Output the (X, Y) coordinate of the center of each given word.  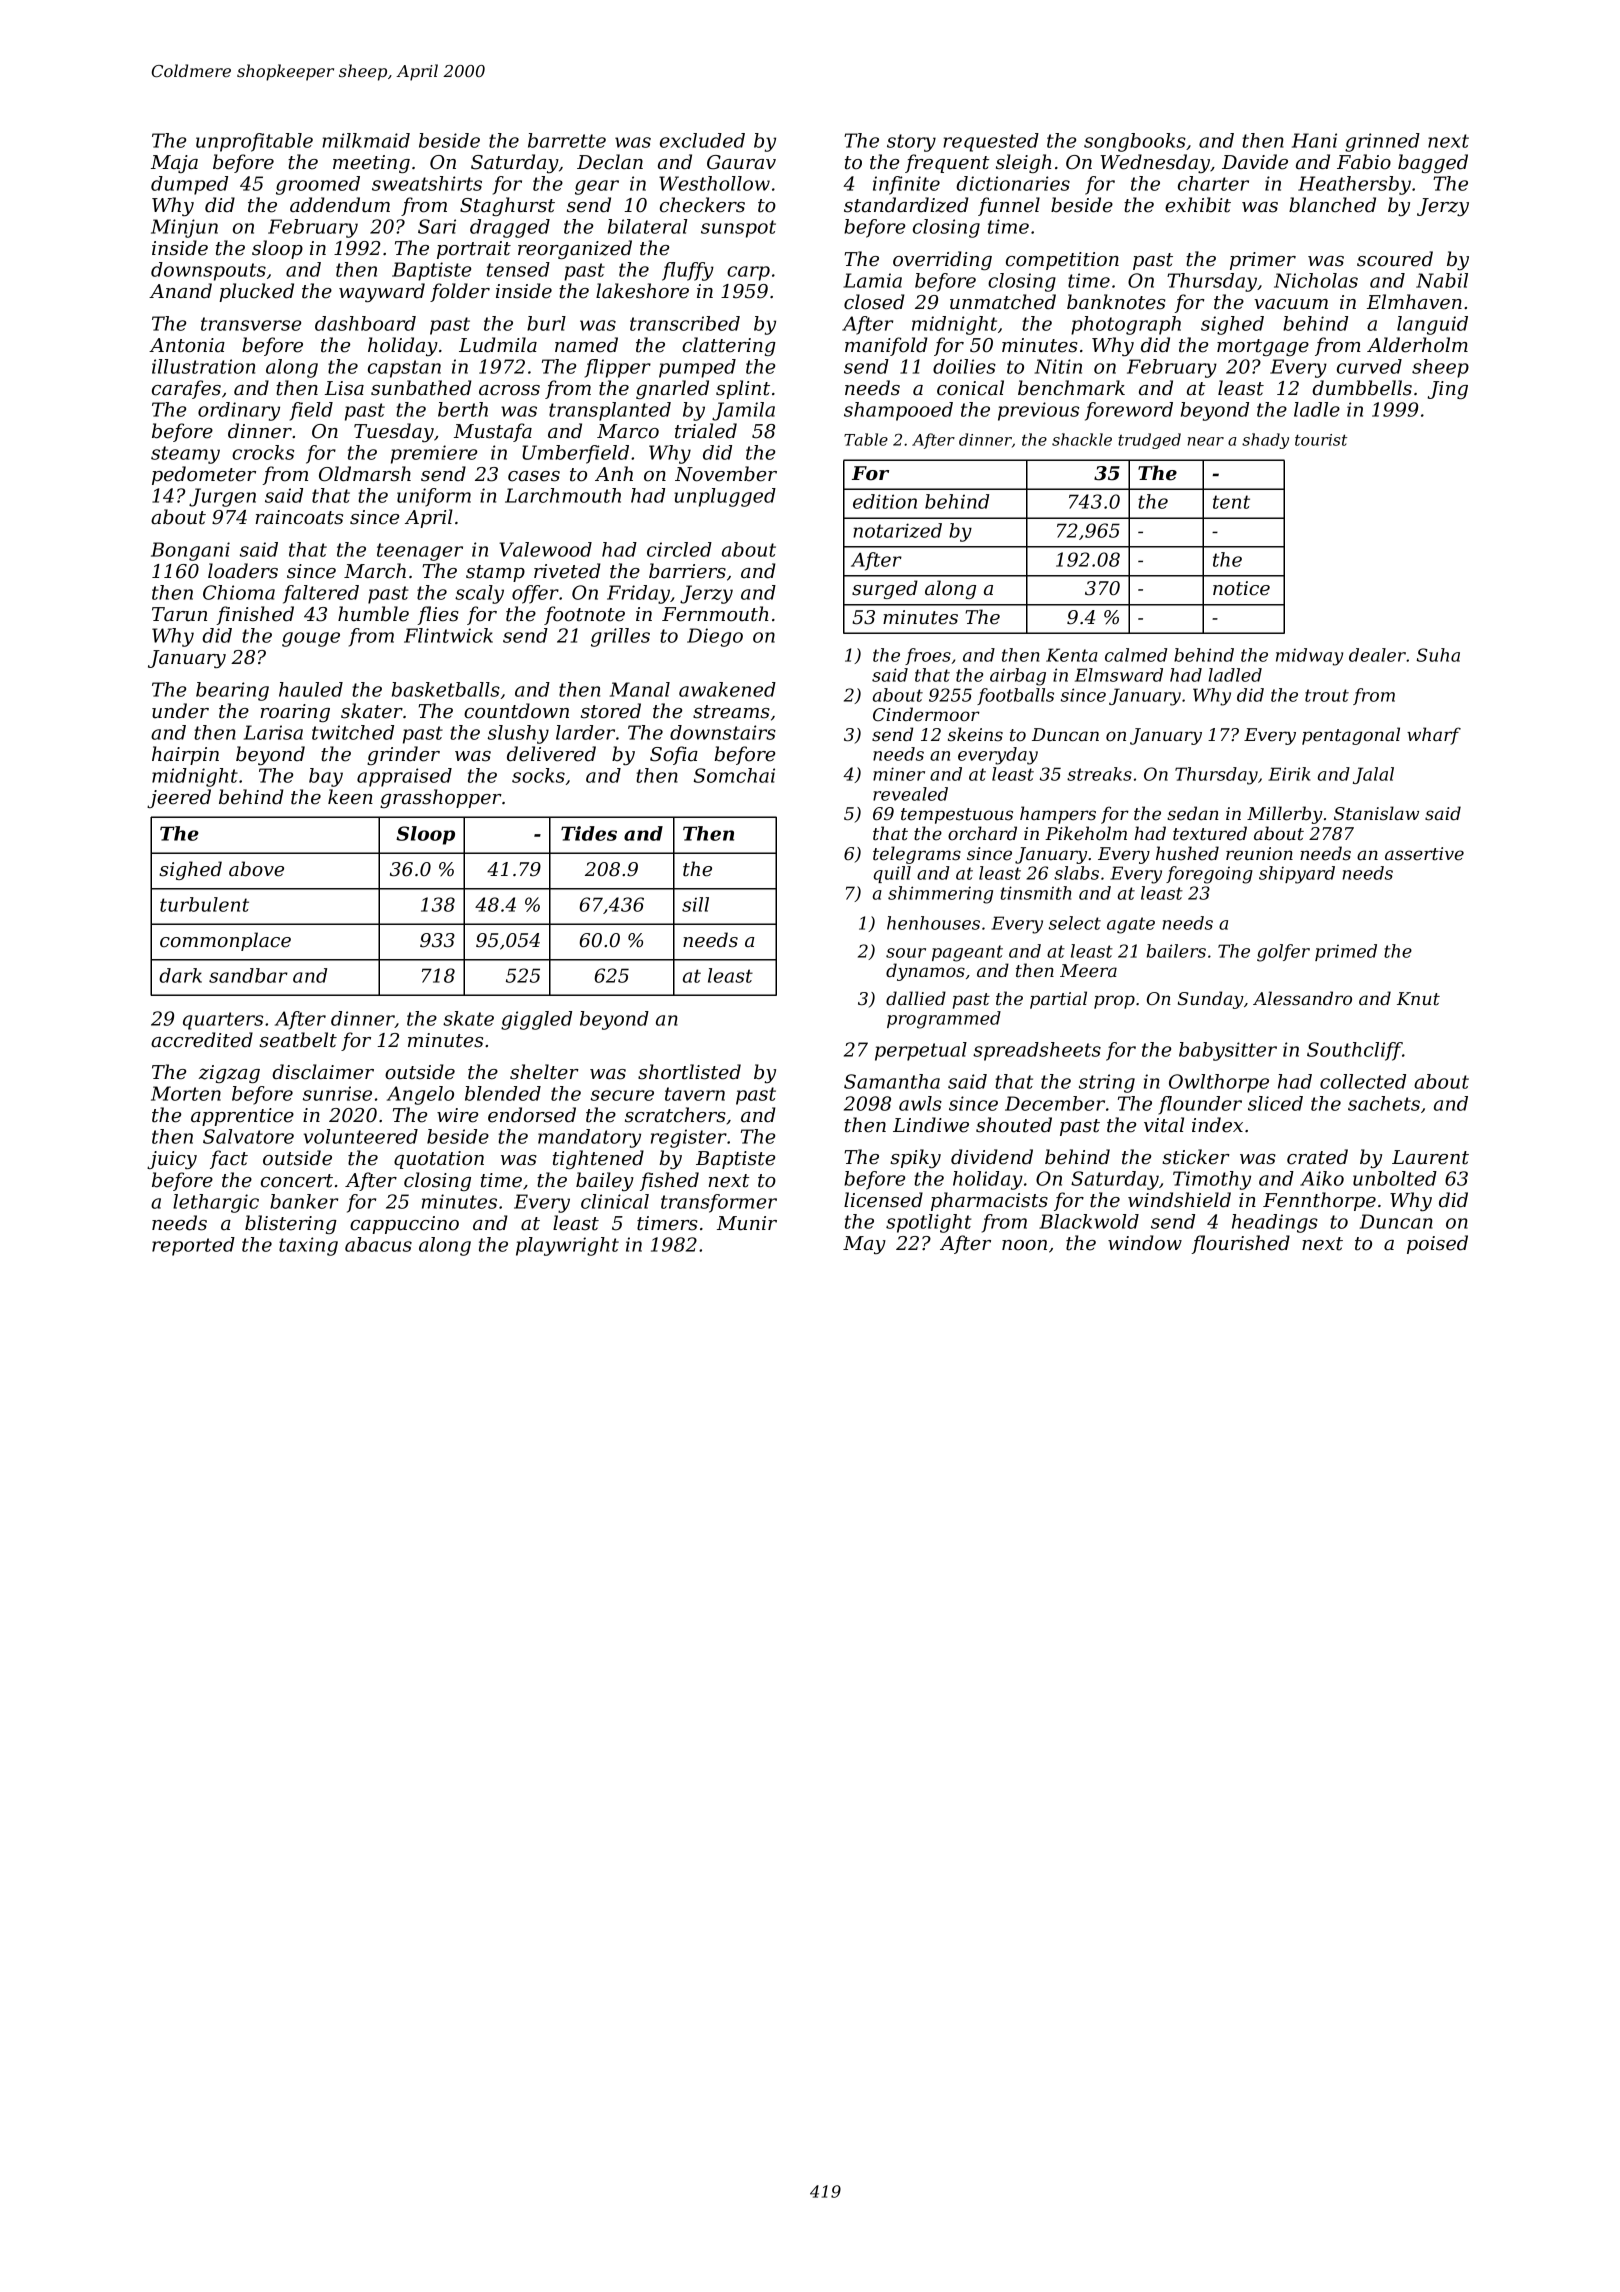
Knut (1418, 998)
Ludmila (498, 345)
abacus (378, 1244)
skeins (975, 734)
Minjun (184, 228)
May (864, 1245)
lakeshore (642, 291)
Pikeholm (1086, 833)
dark (180, 975)
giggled (536, 1020)
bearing (232, 691)
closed (874, 302)
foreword (1129, 411)
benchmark (1071, 388)
